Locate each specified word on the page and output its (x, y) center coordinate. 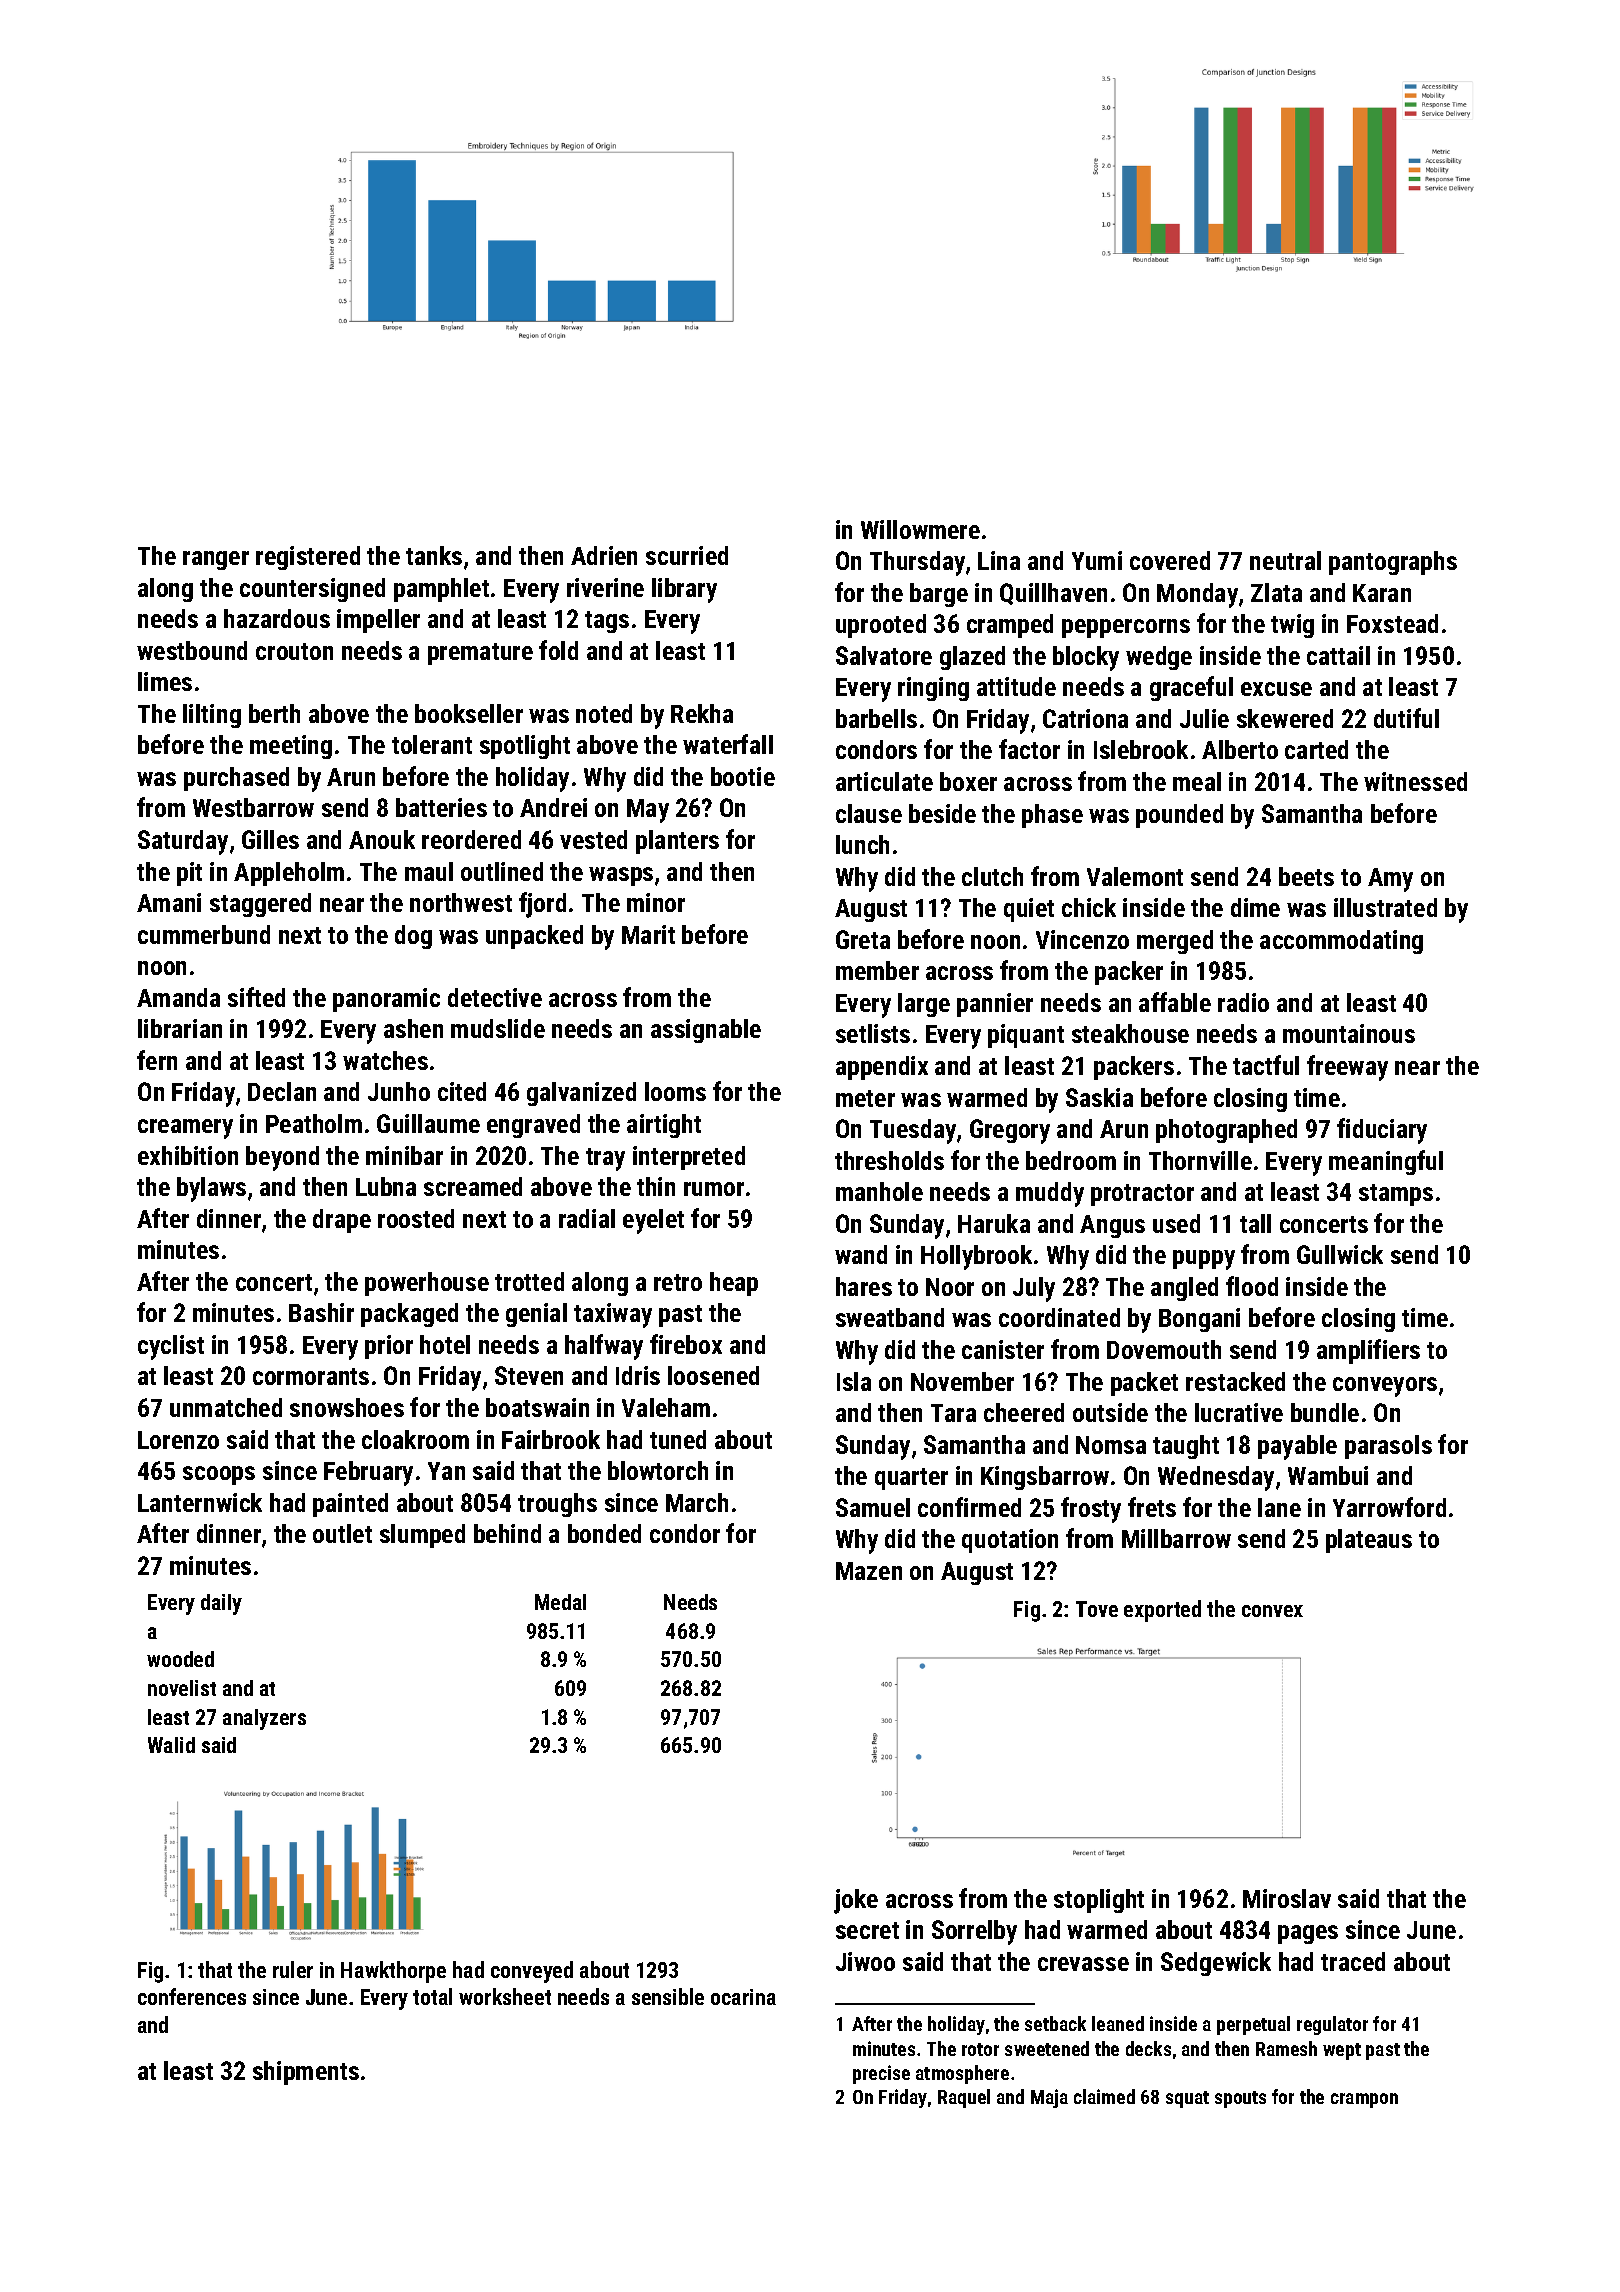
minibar (404, 1155)
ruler (293, 1969)
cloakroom (415, 1439)
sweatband (890, 1317)
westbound (192, 650)
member (877, 970)
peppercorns (1126, 628)
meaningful (1386, 1162)
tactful (1266, 1065)
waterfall (728, 744)
